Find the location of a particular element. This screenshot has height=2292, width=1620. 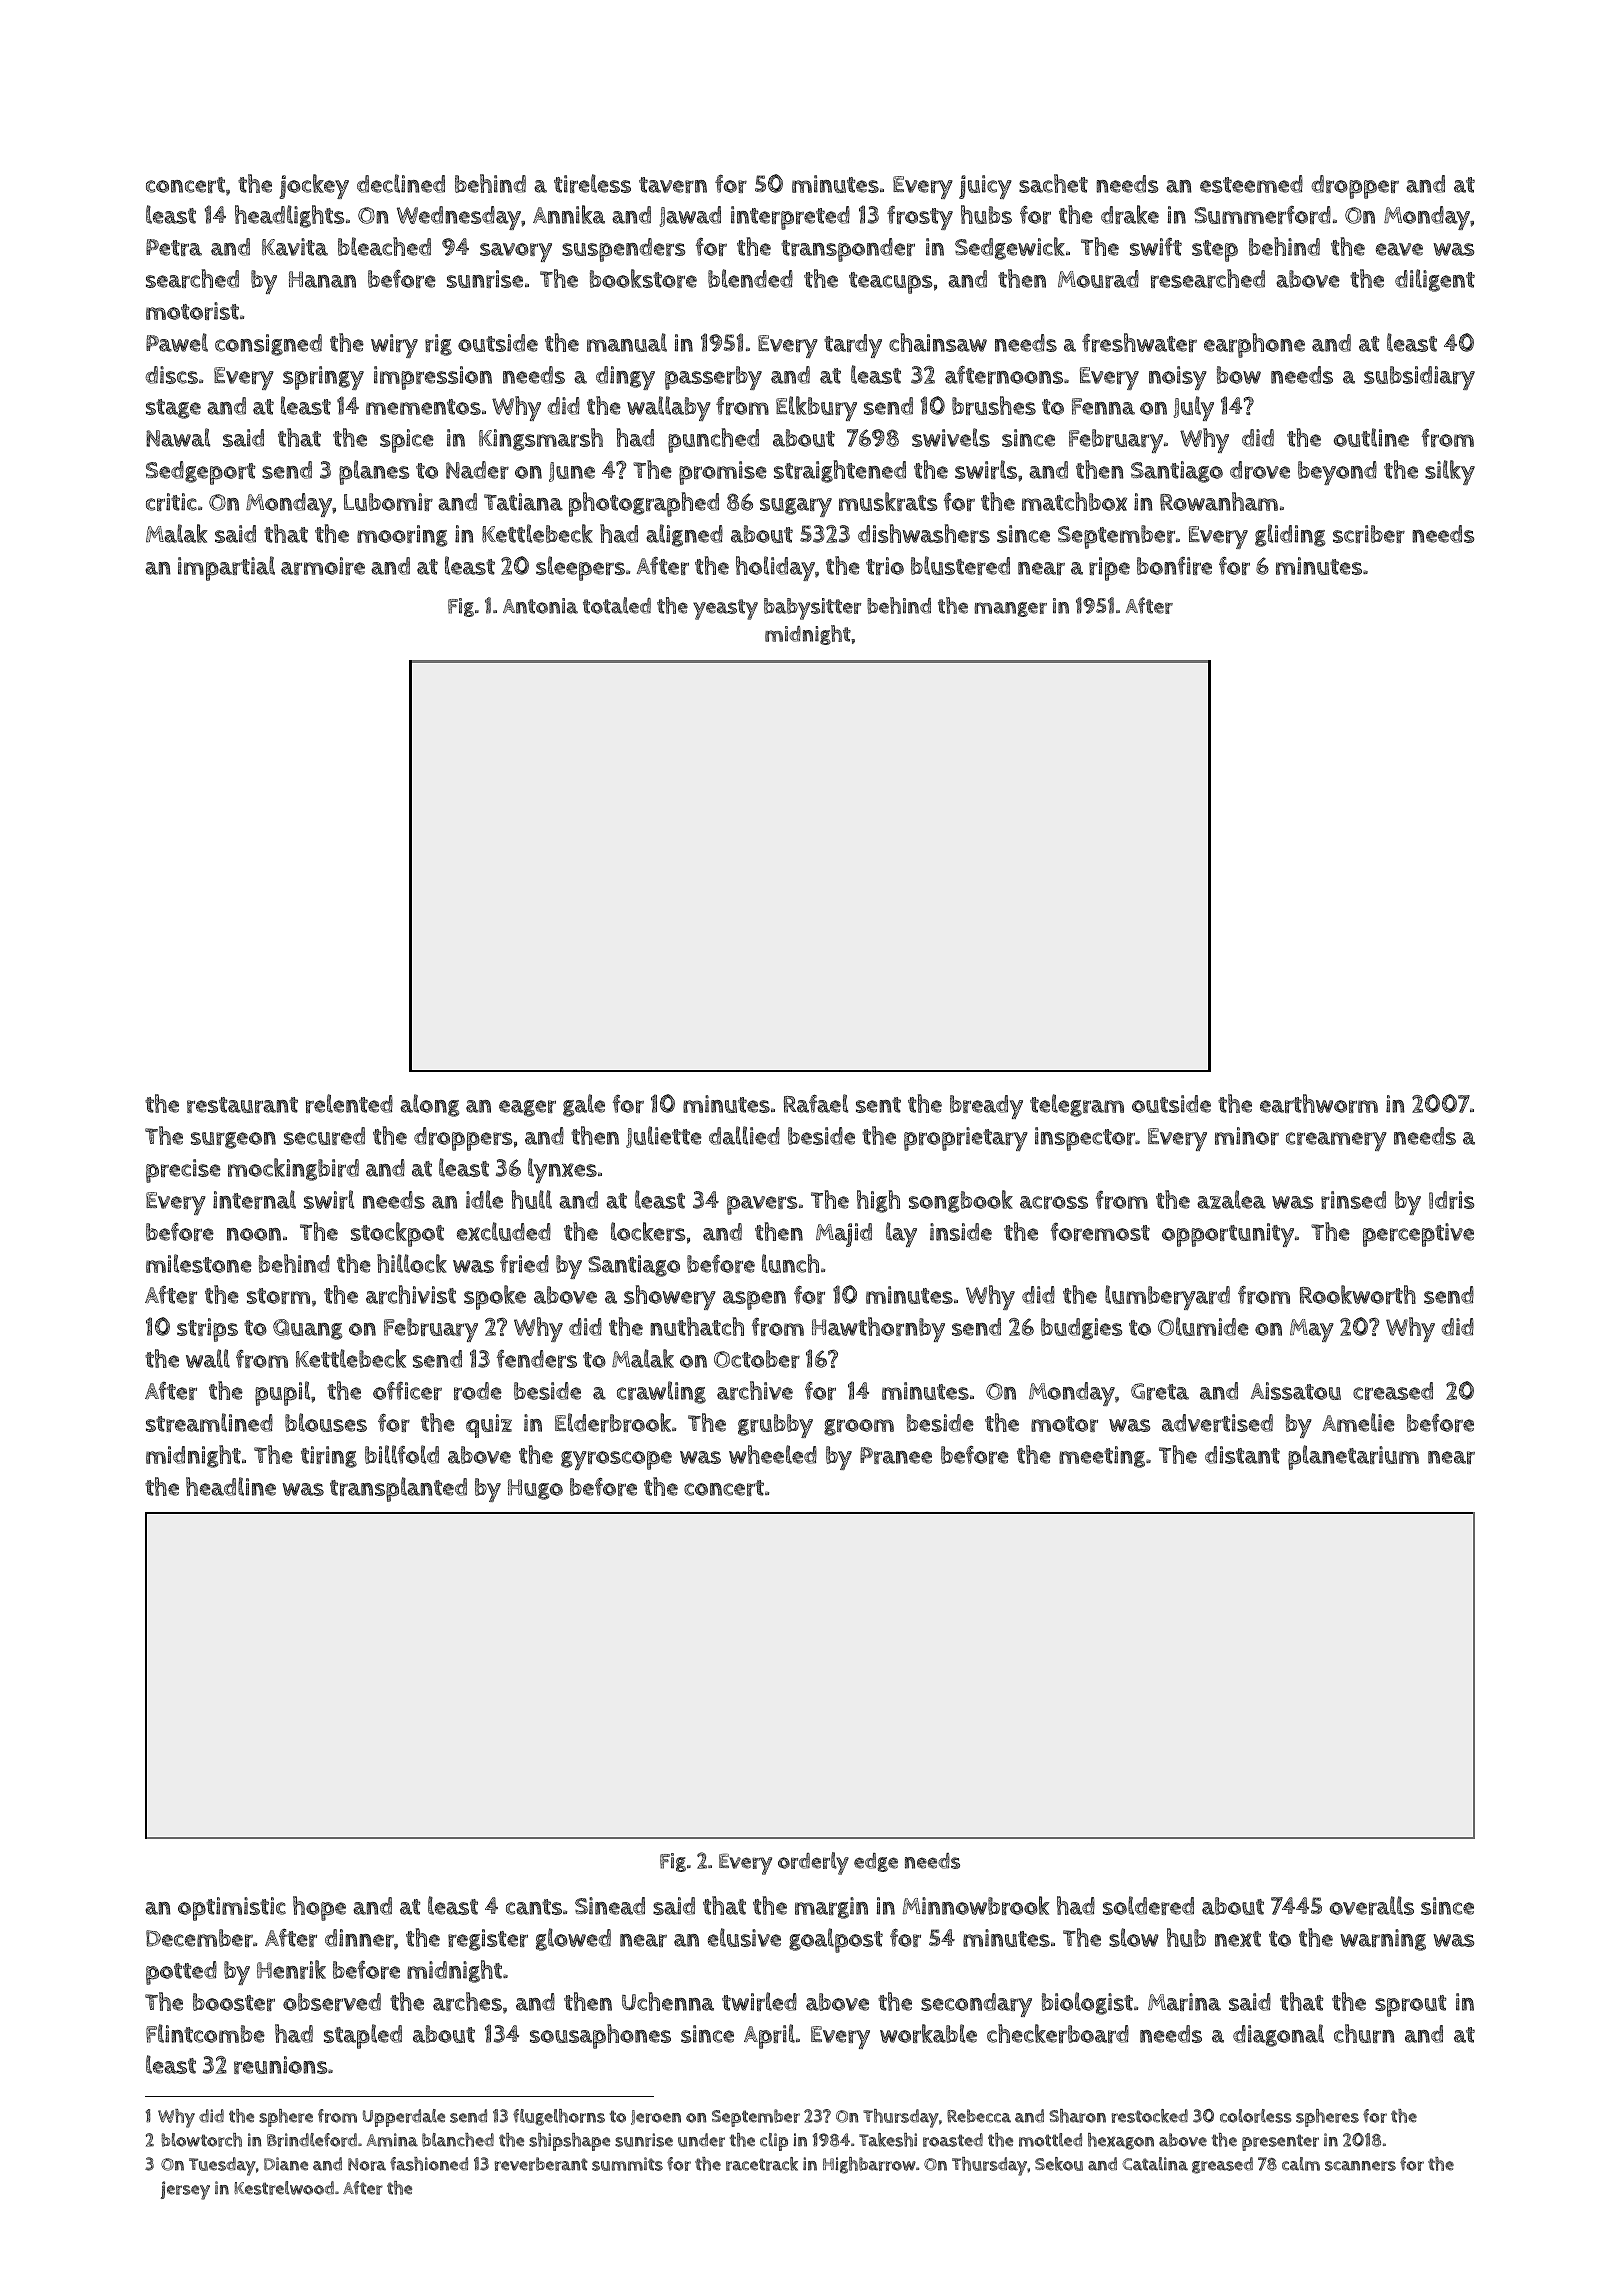

restaurant is located at coordinates (242, 1105).
